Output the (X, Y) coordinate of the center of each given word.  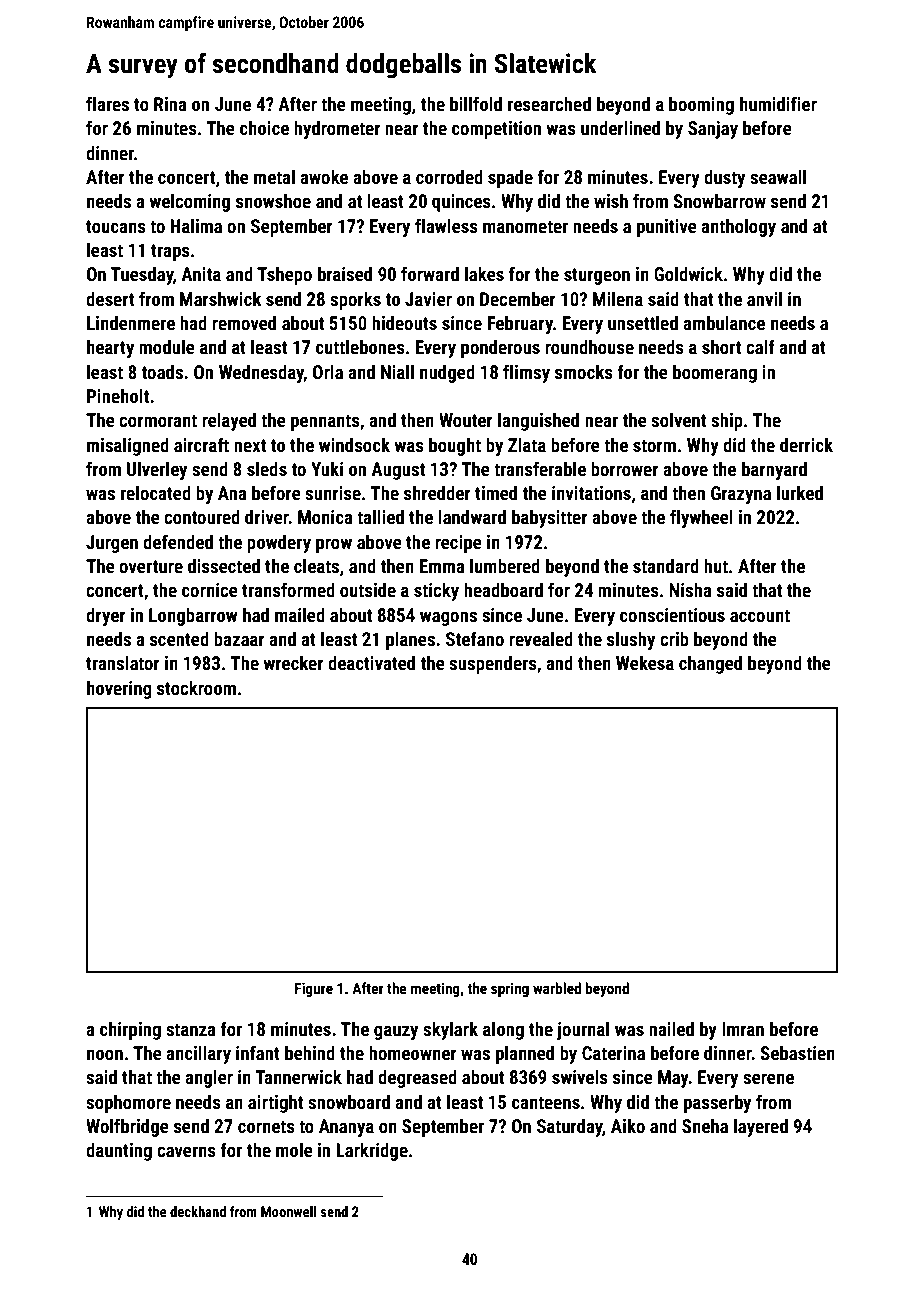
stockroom (196, 687)
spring (510, 989)
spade (510, 178)
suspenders (493, 664)
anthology (738, 227)
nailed (671, 1028)
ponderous (500, 348)
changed (710, 664)
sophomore (128, 1103)
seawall (778, 176)
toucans (116, 226)
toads (162, 371)
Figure (314, 989)
